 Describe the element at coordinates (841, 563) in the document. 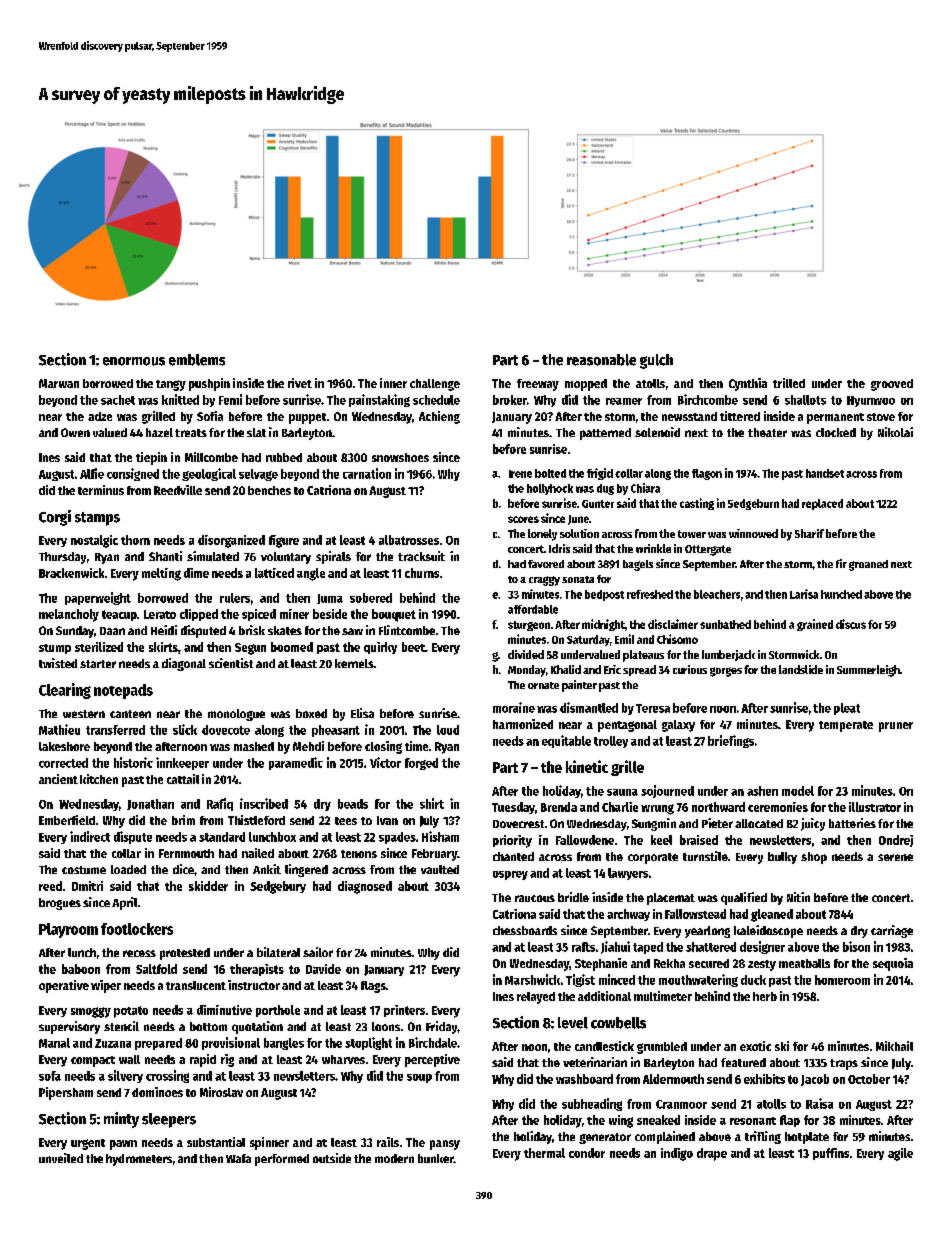

I see `fir` at that location.
